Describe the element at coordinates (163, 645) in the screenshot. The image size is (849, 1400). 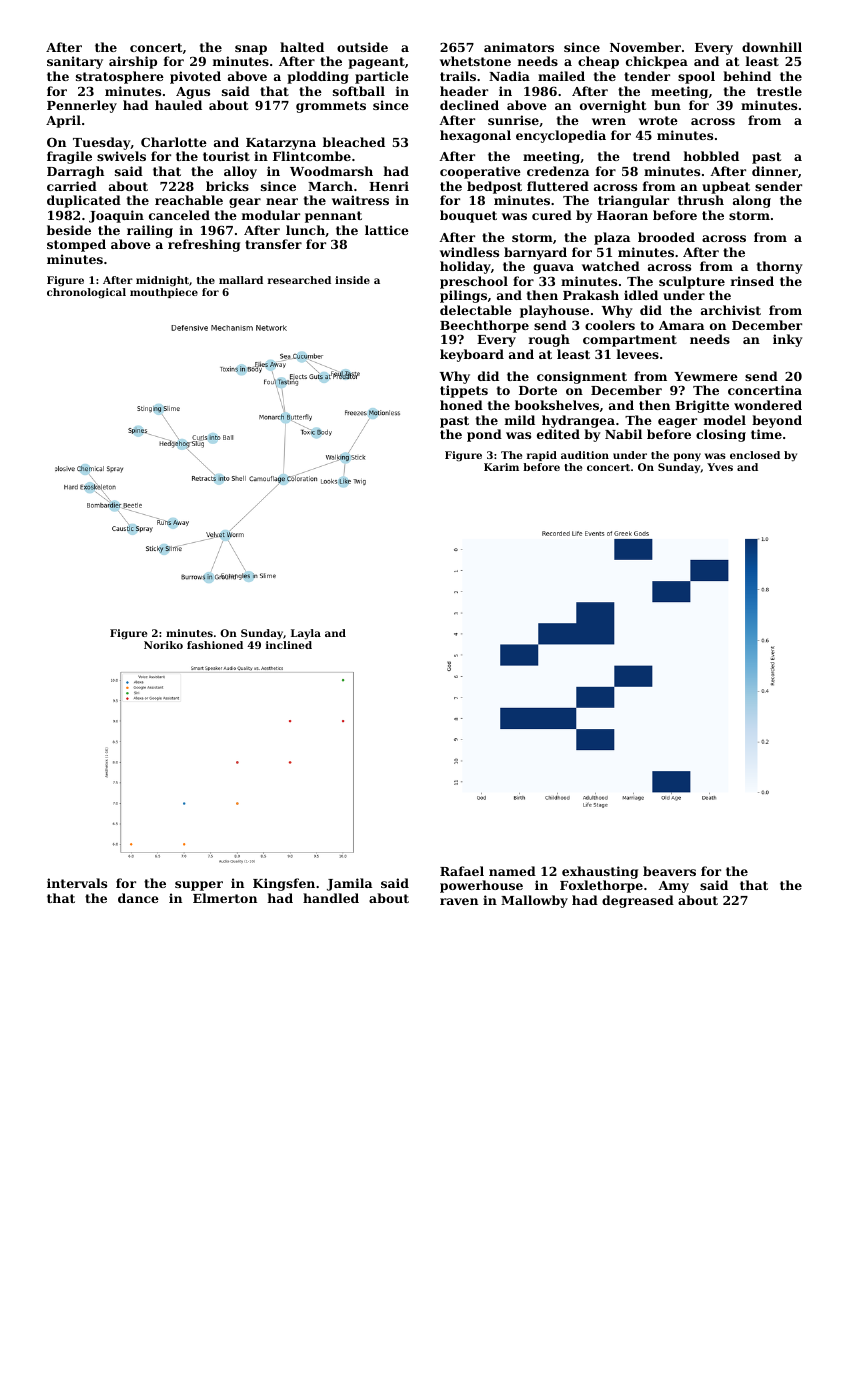
I see `Noriko` at that location.
